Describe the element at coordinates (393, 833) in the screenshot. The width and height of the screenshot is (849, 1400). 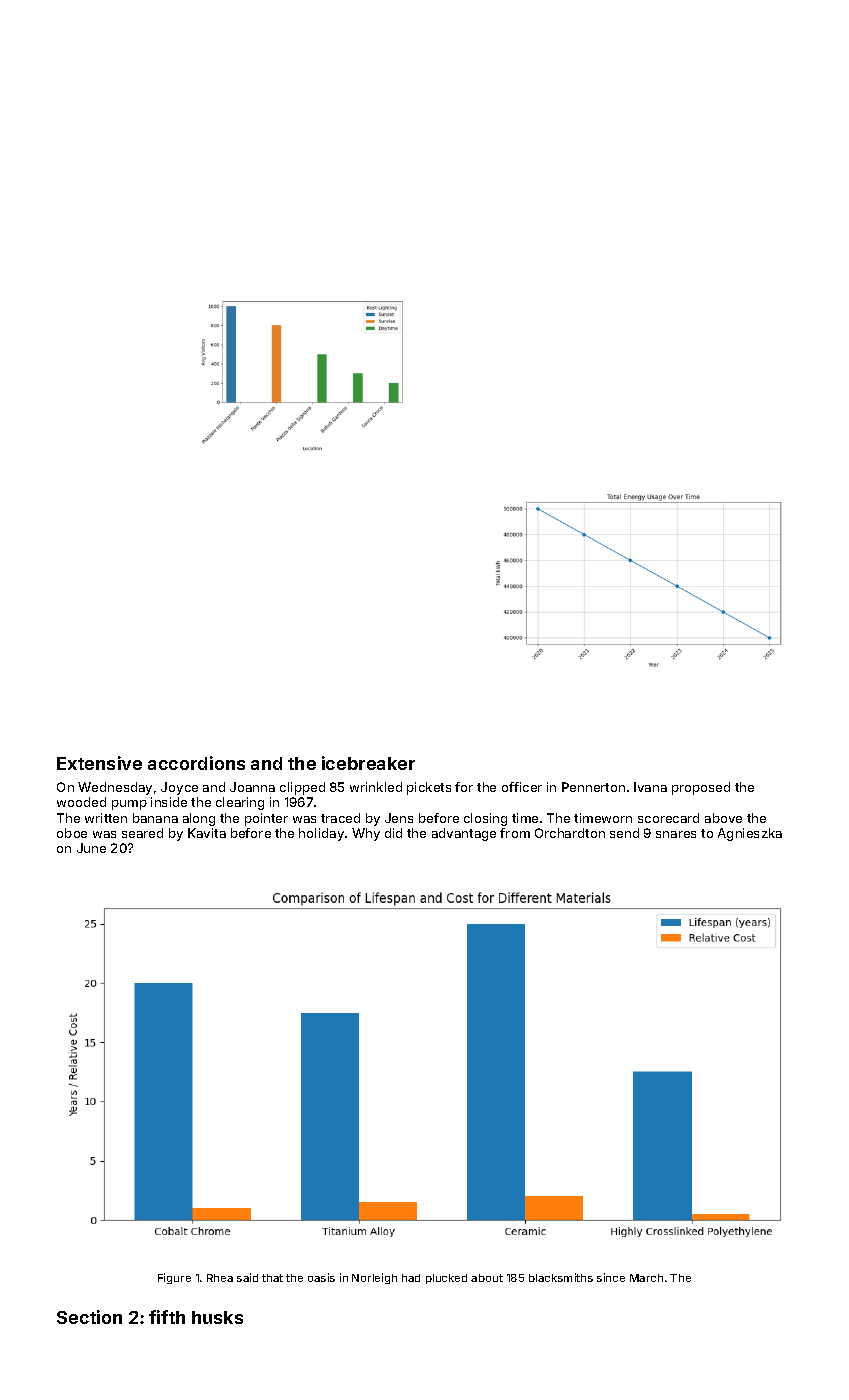
I see `did` at that location.
